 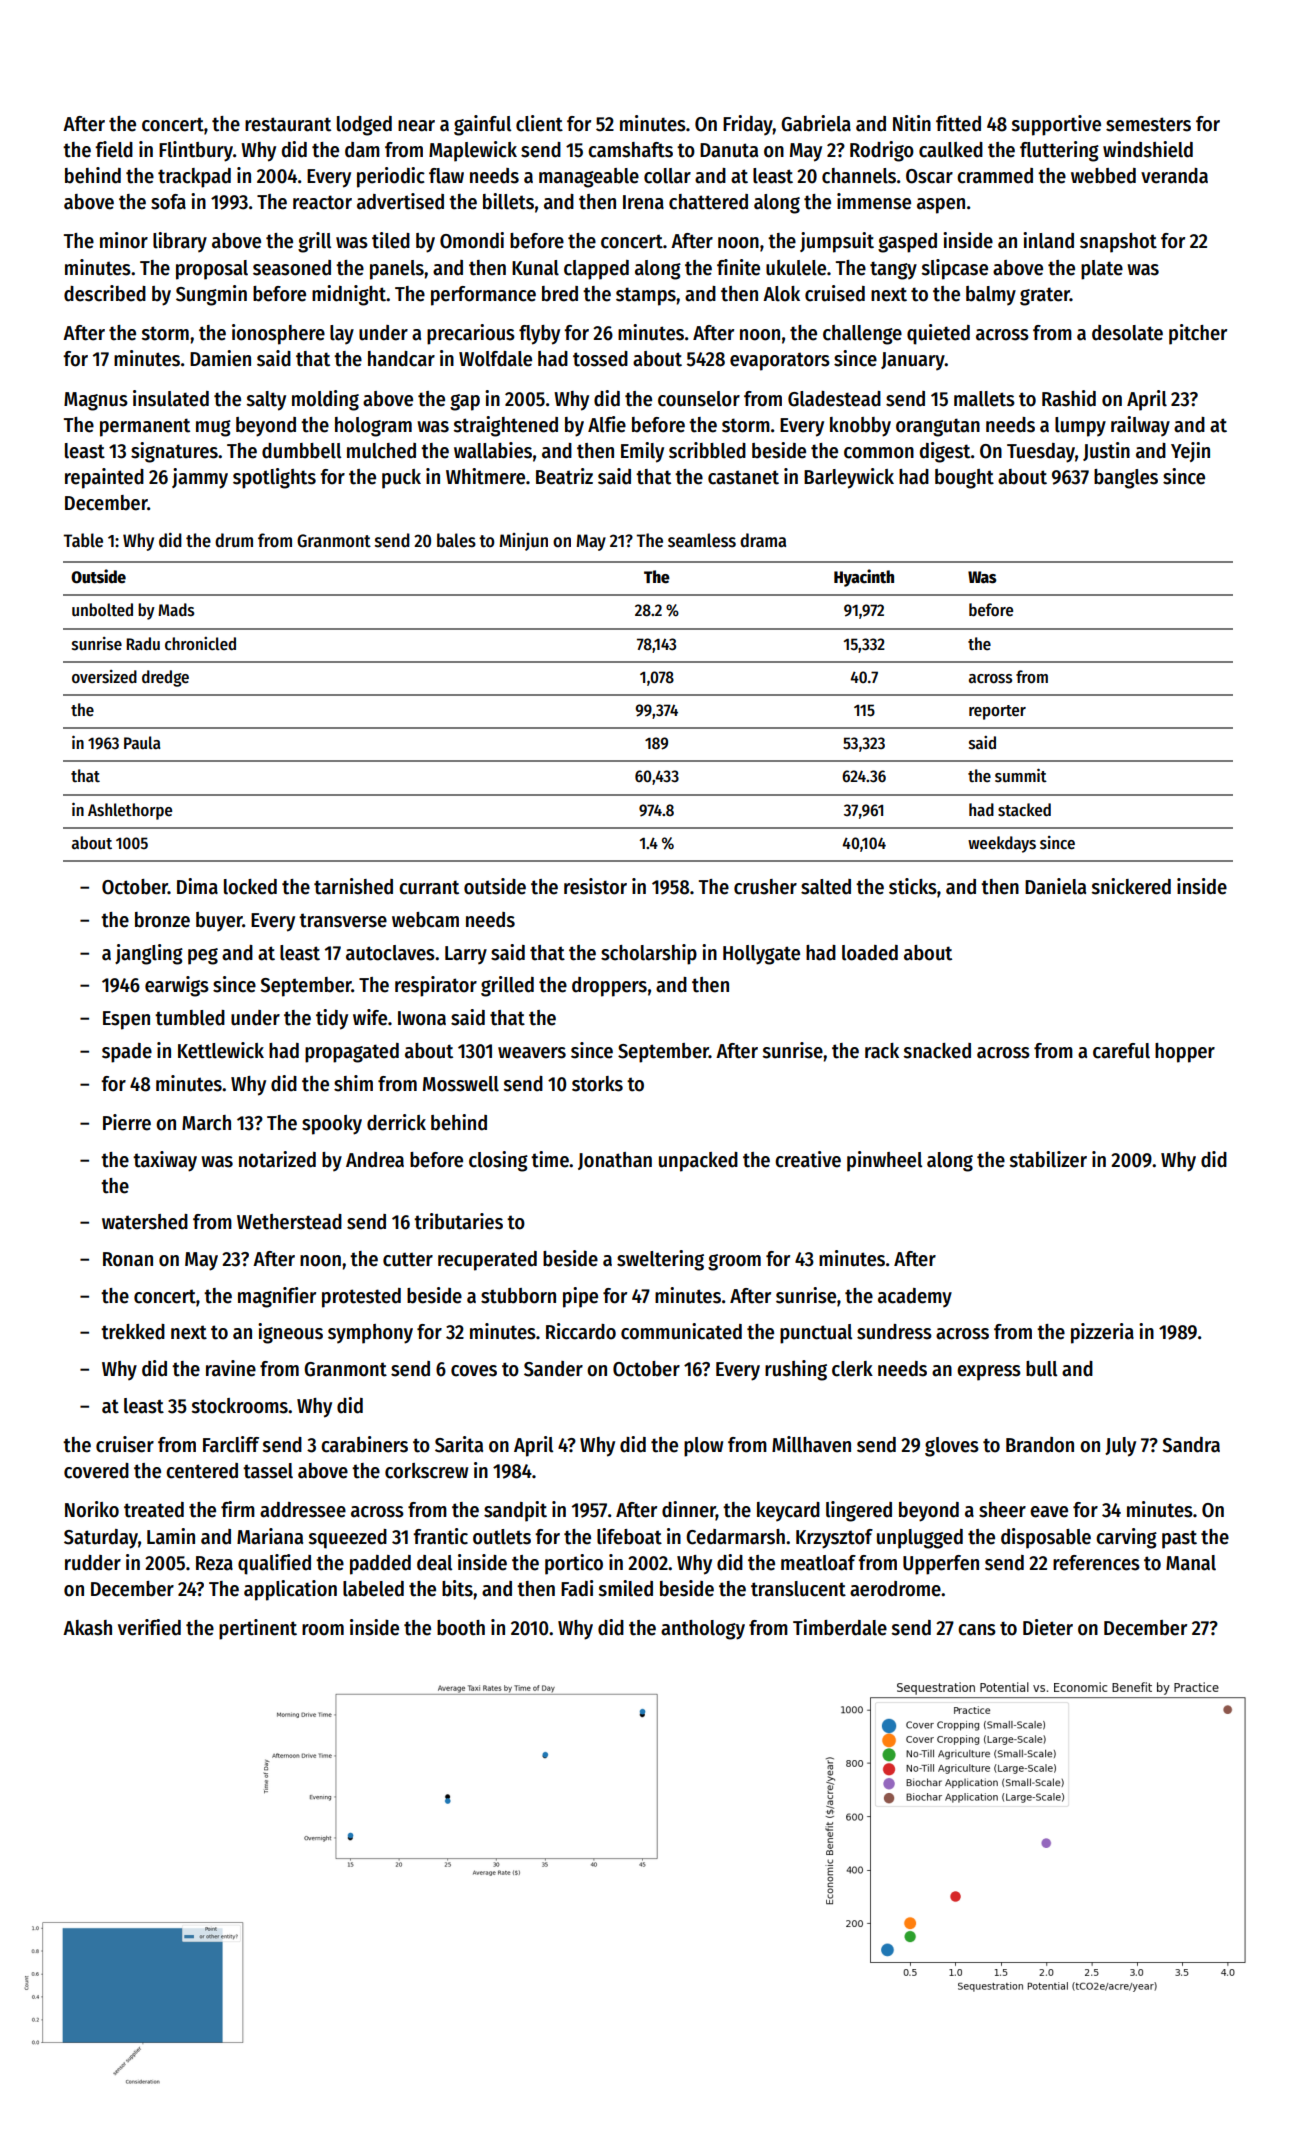 I want to click on sheer, so click(x=1002, y=1510).
